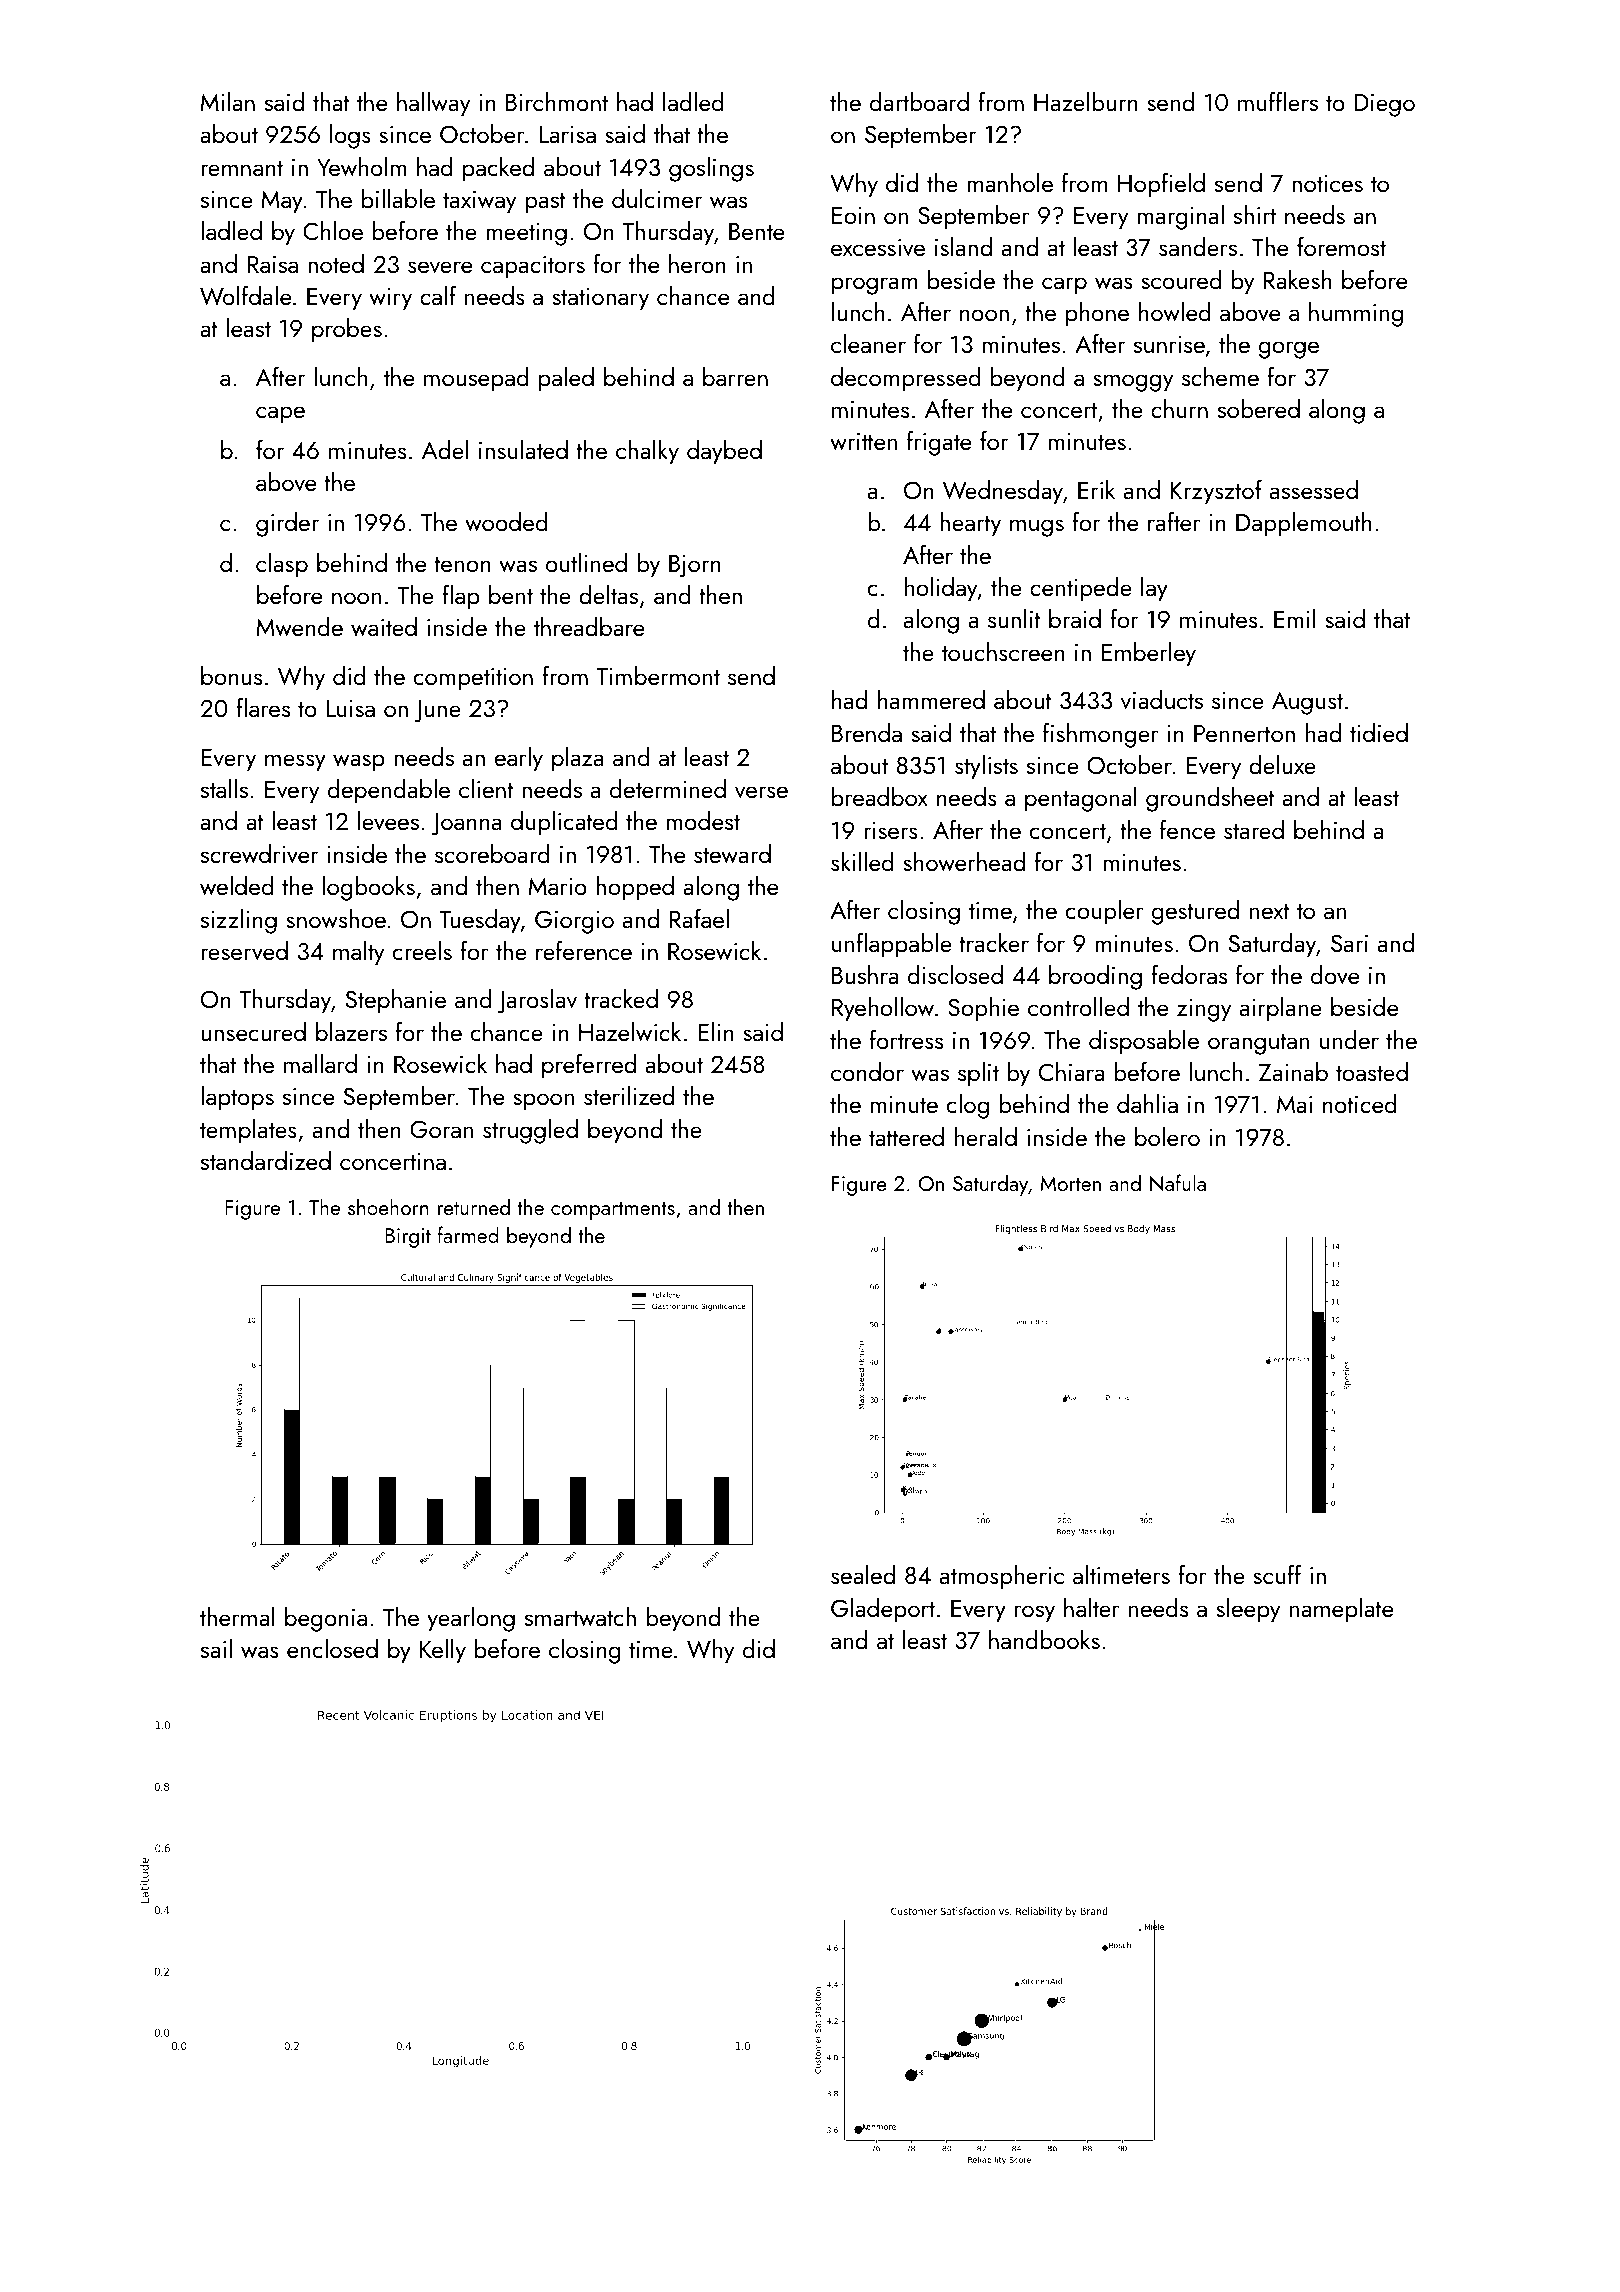 The height and width of the page is (2292, 1620). What do you see at coordinates (1014, 618) in the page?
I see `sunlit` at bounding box center [1014, 618].
